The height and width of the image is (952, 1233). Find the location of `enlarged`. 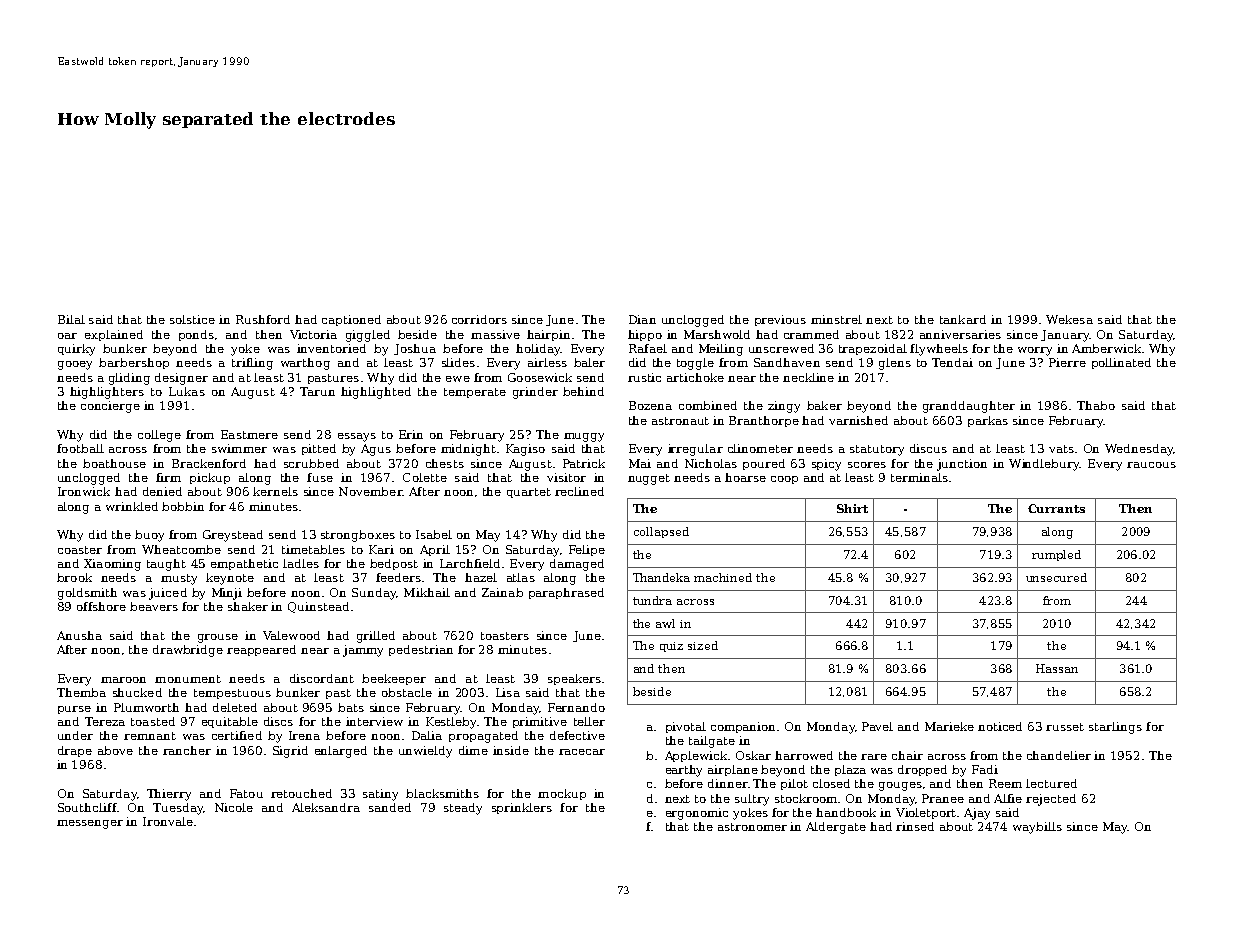

enlarged is located at coordinates (341, 752).
